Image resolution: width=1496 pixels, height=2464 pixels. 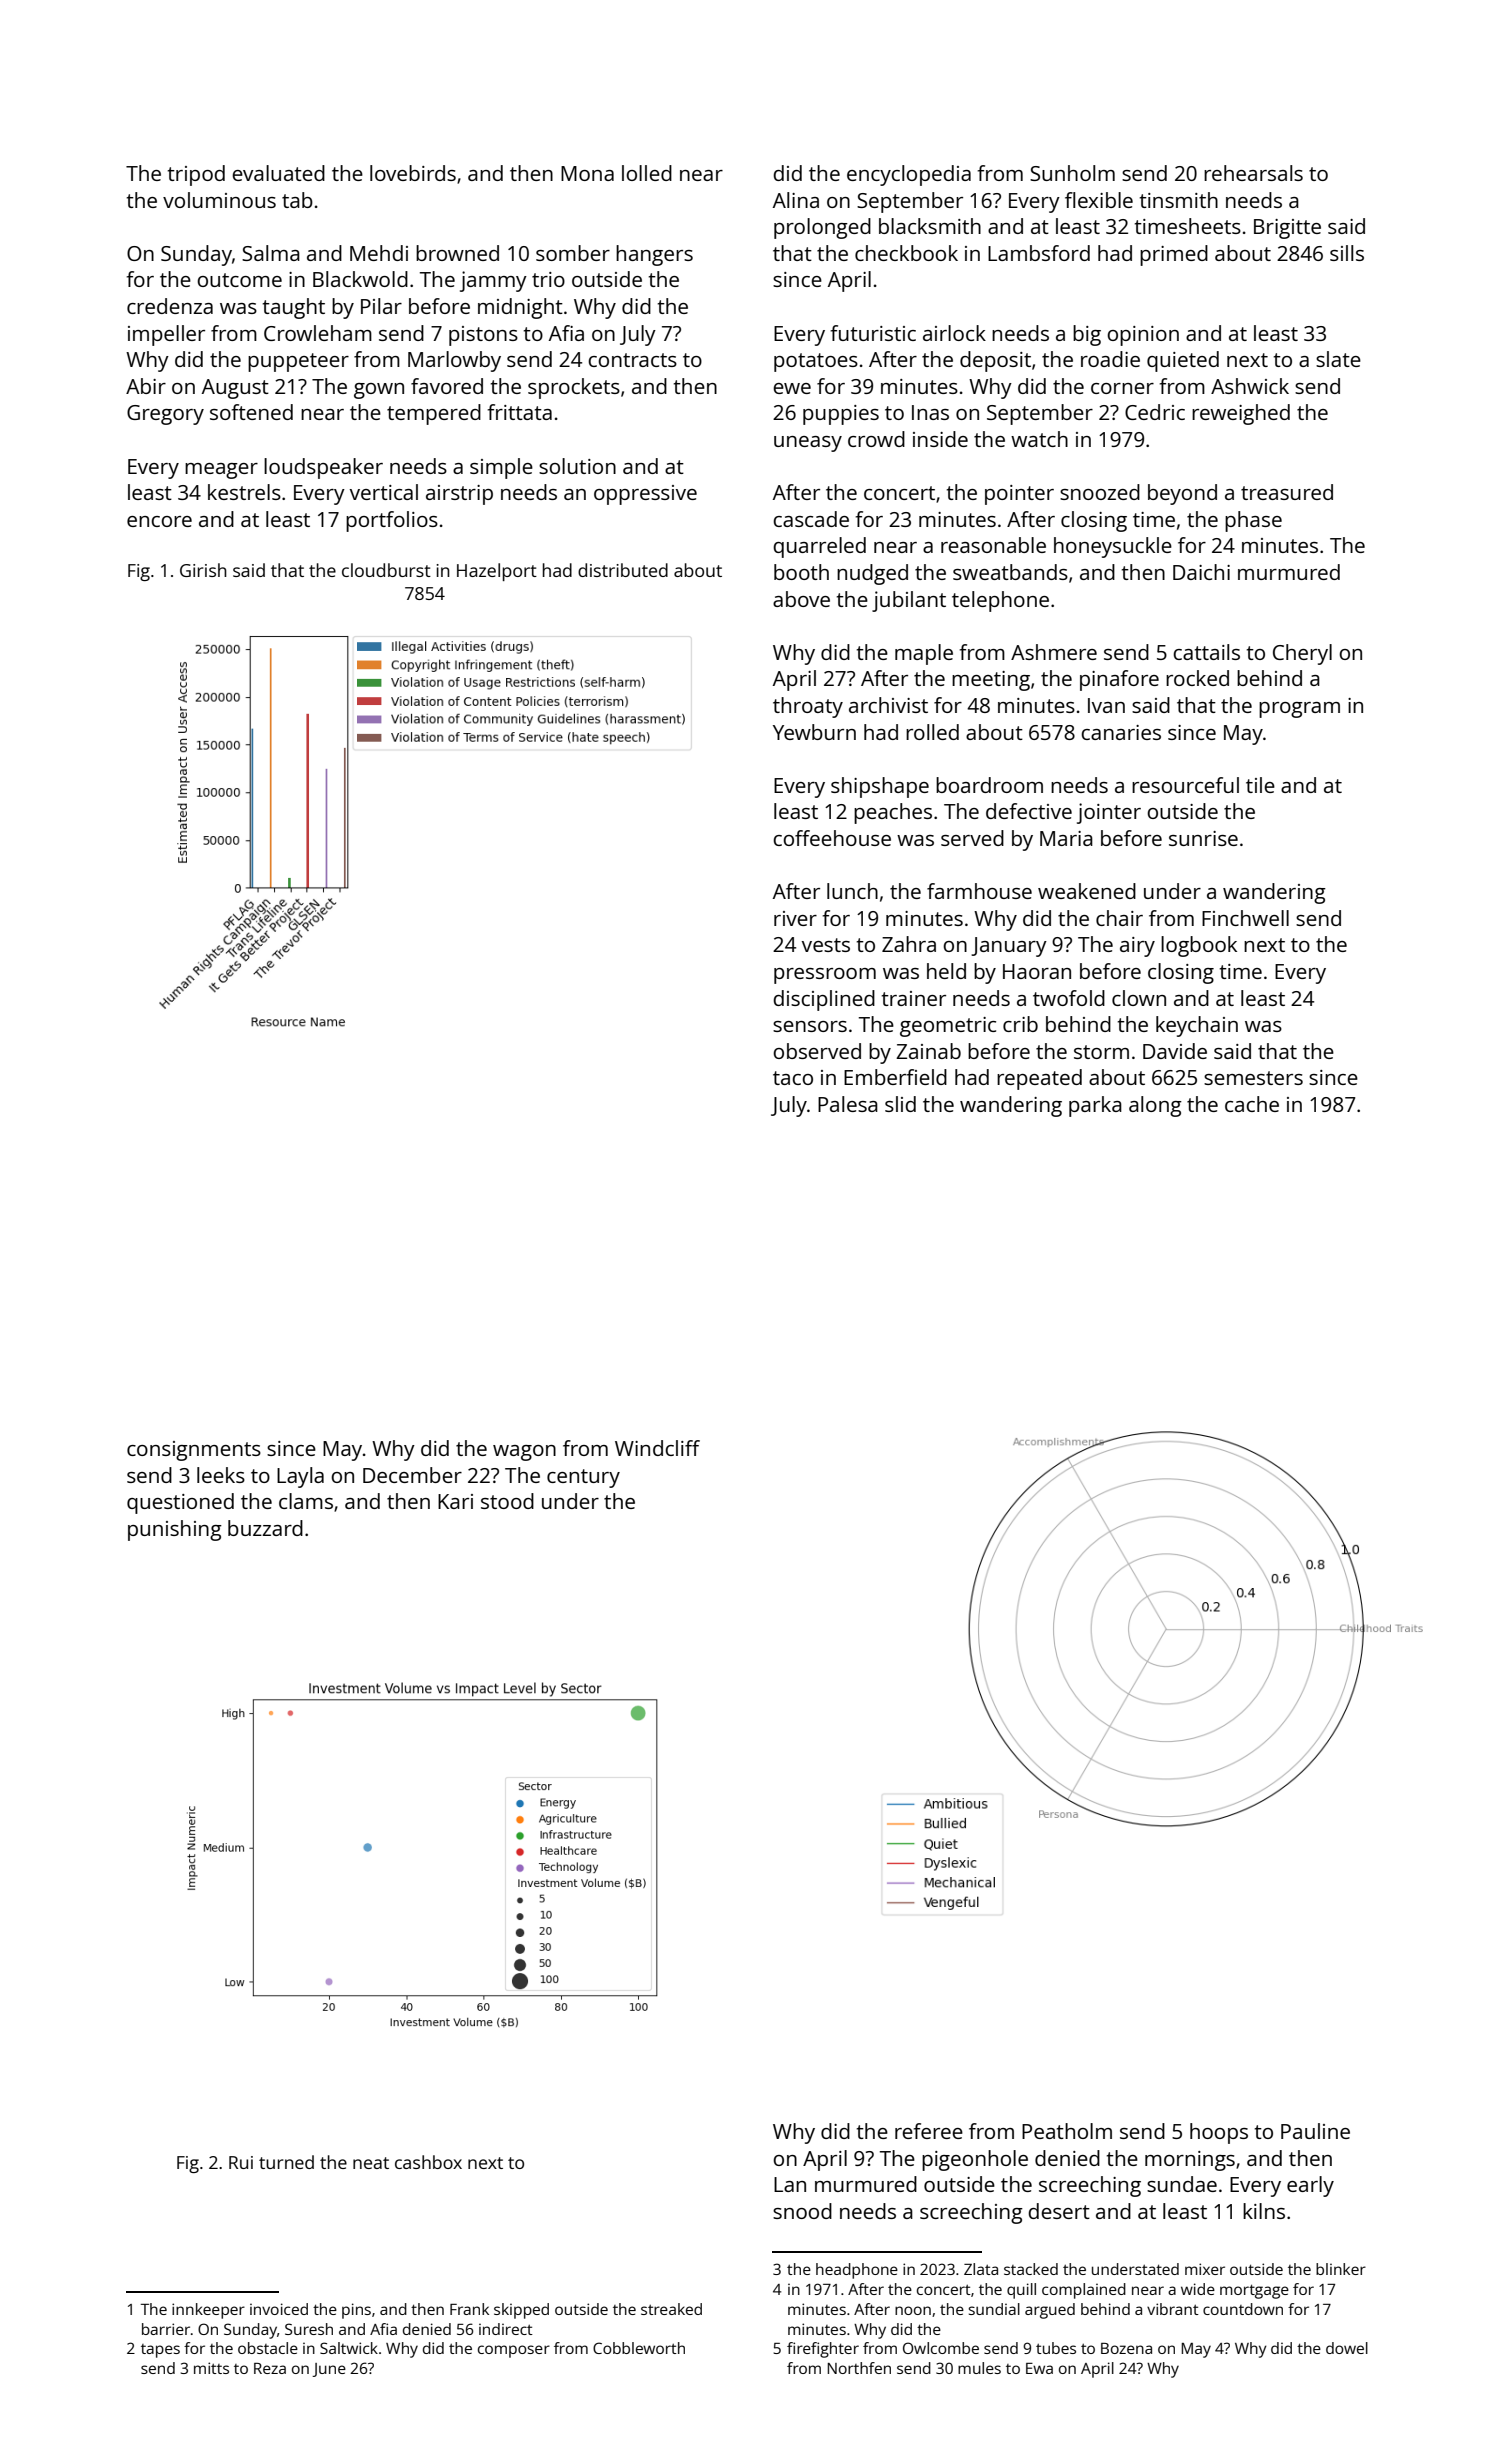 I want to click on Owlcombe, so click(x=941, y=2348).
